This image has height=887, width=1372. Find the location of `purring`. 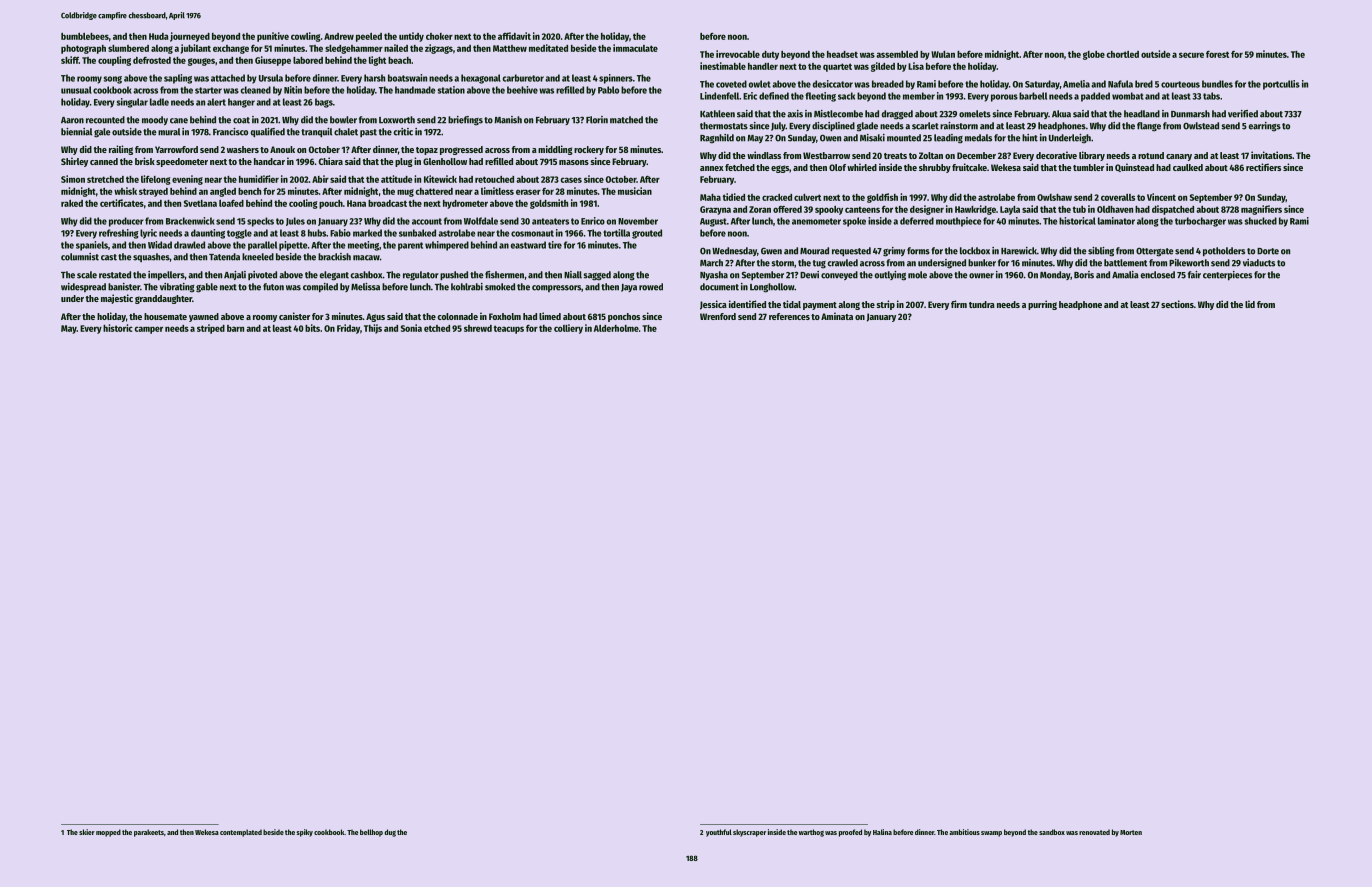

purring is located at coordinates (1042, 305).
